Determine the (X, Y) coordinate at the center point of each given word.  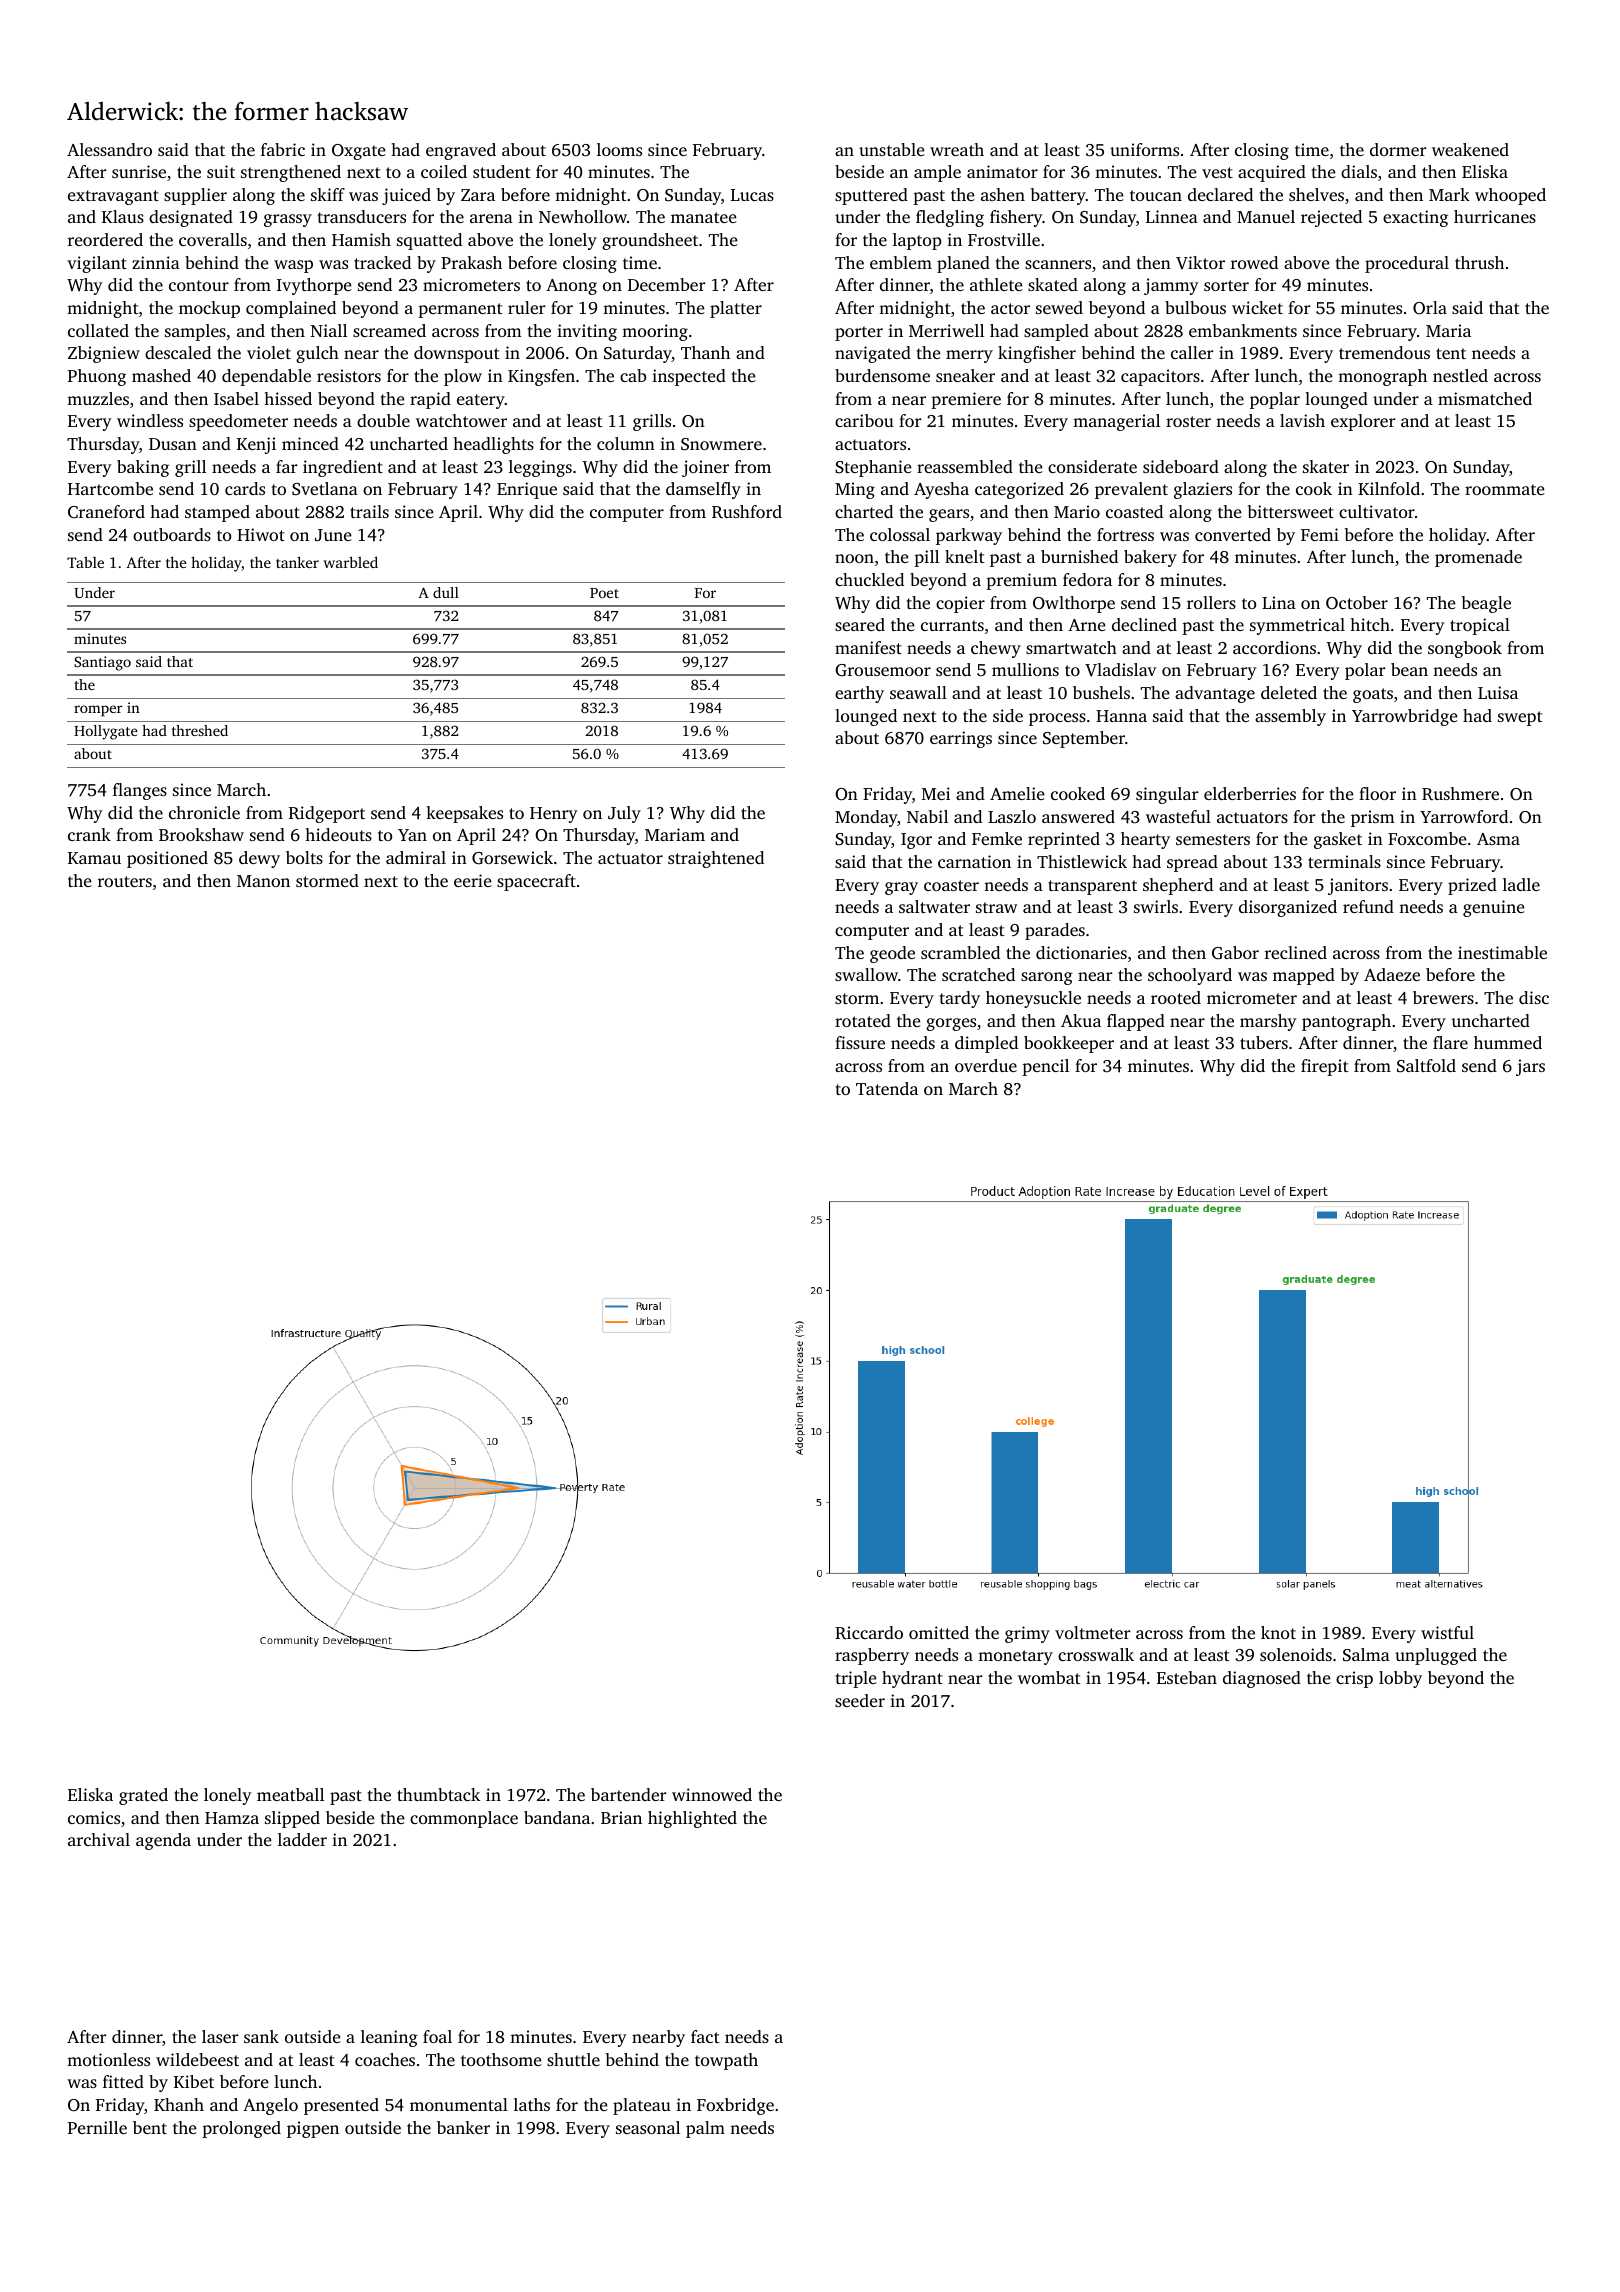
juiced (406, 196)
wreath (957, 149)
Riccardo (869, 1633)
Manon (263, 881)
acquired (1272, 173)
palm (705, 2129)
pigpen (313, 2129)
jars (1530, 1067)
